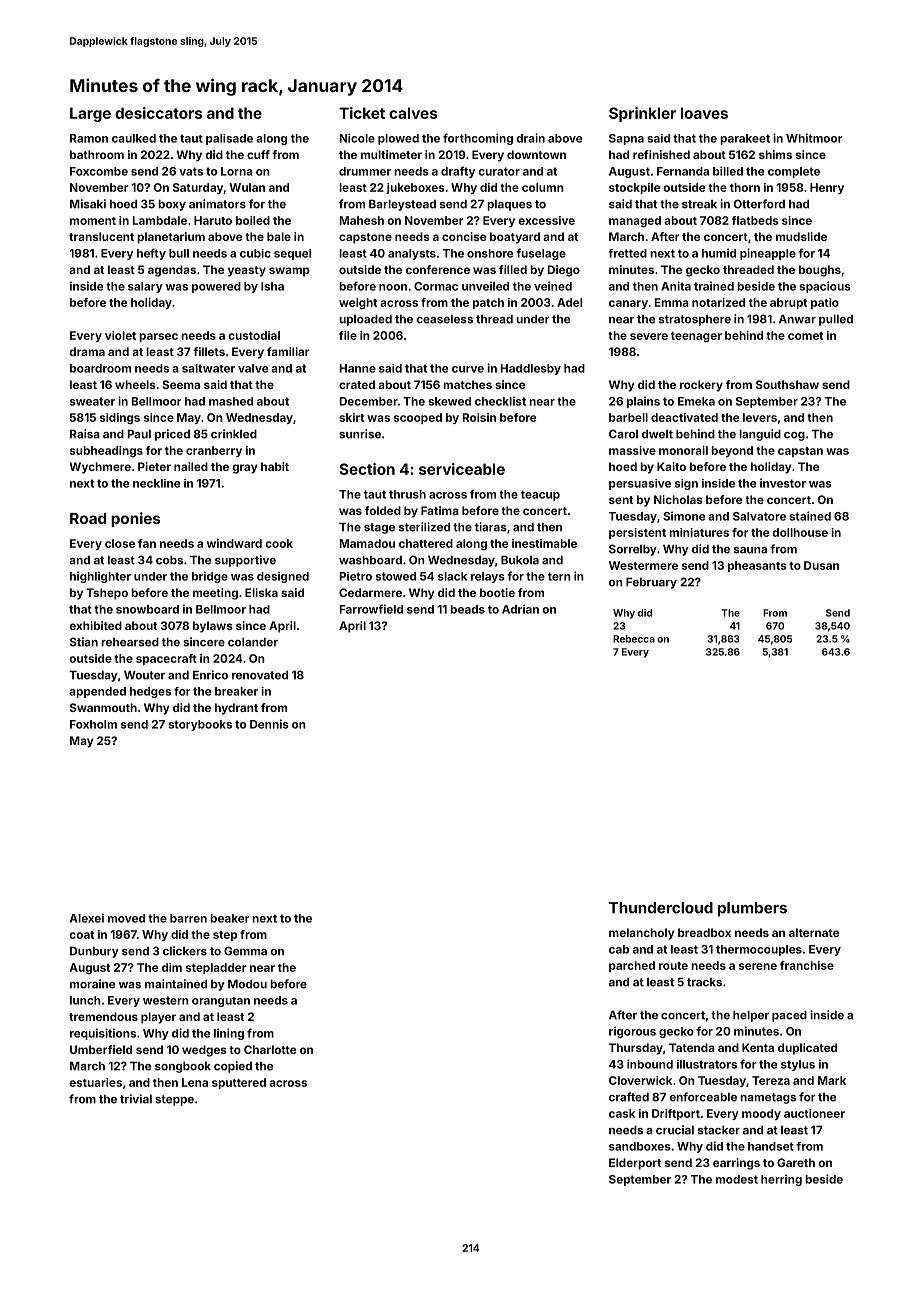  What do you see at coordinates (245, 561) in the screenshot?
I see `supportive` at bounding box center [245, 561].
